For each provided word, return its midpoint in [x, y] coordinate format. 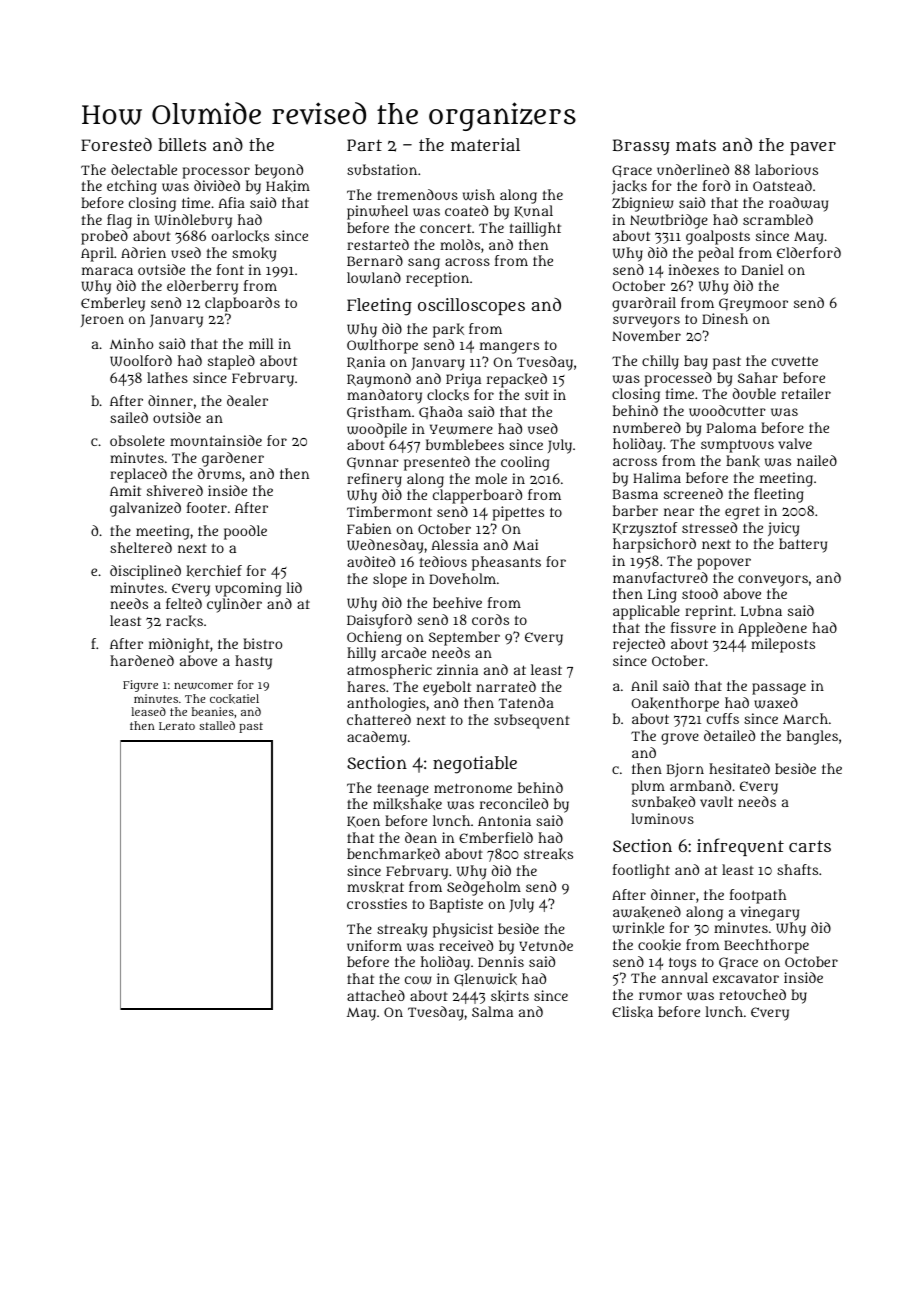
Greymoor [753, 305]
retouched [752, 994]
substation [382, 169]
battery [803, 545]
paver [813, 148]
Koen [363, 822]
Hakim [288, 186]
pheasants [506, 563]
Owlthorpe [382, 346]
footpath [758, 896]
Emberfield [496, 837]
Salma [492, 1011]
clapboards [242, 304]
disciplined [145, 572]
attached [376, 995]
